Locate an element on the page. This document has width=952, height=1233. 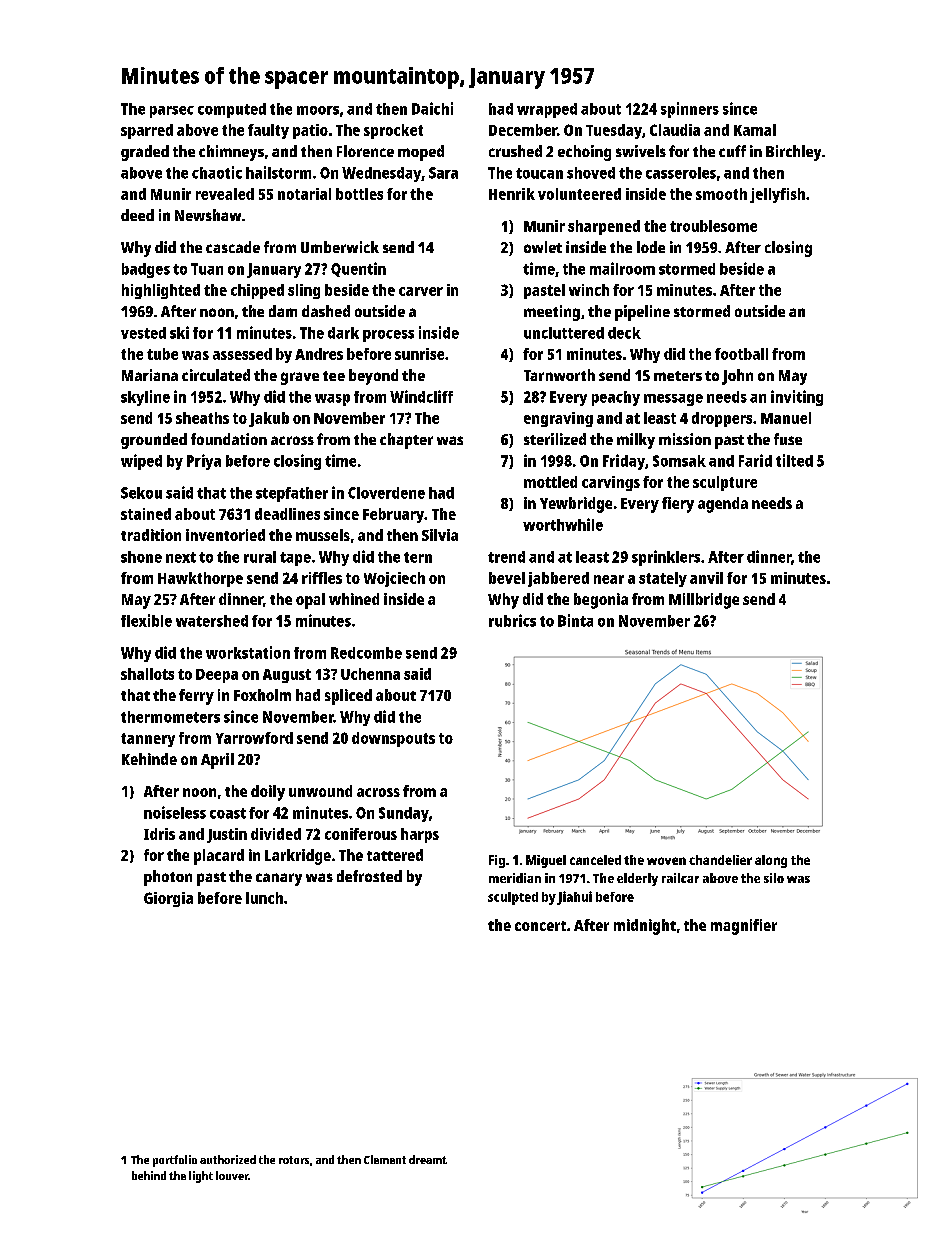
shallots is located at coordinates (147, 674).
